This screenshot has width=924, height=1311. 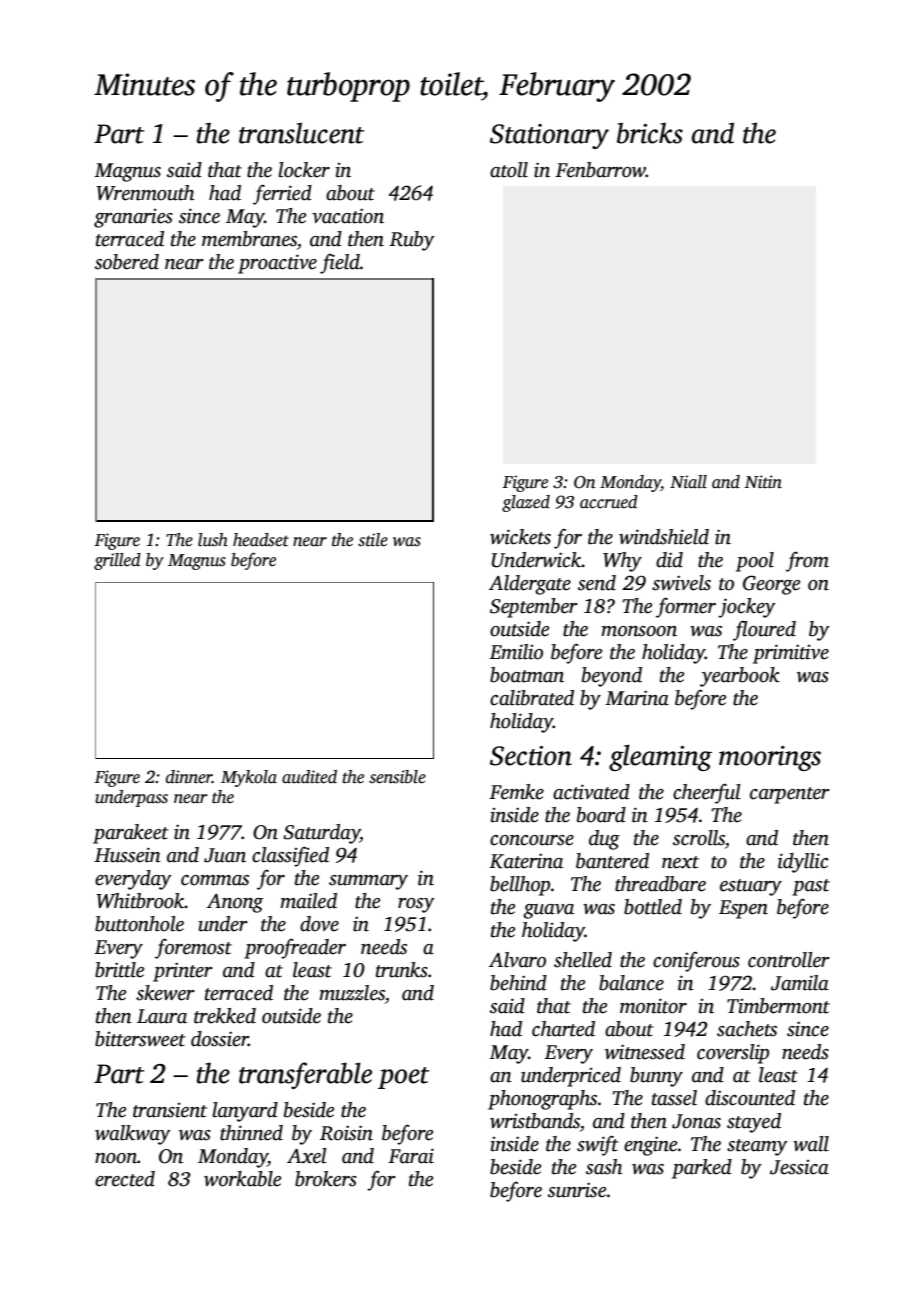 What do you see at coordinates (412, 241) in the screenshot?
I see `Ruby` at bounding box center [412, 241].
